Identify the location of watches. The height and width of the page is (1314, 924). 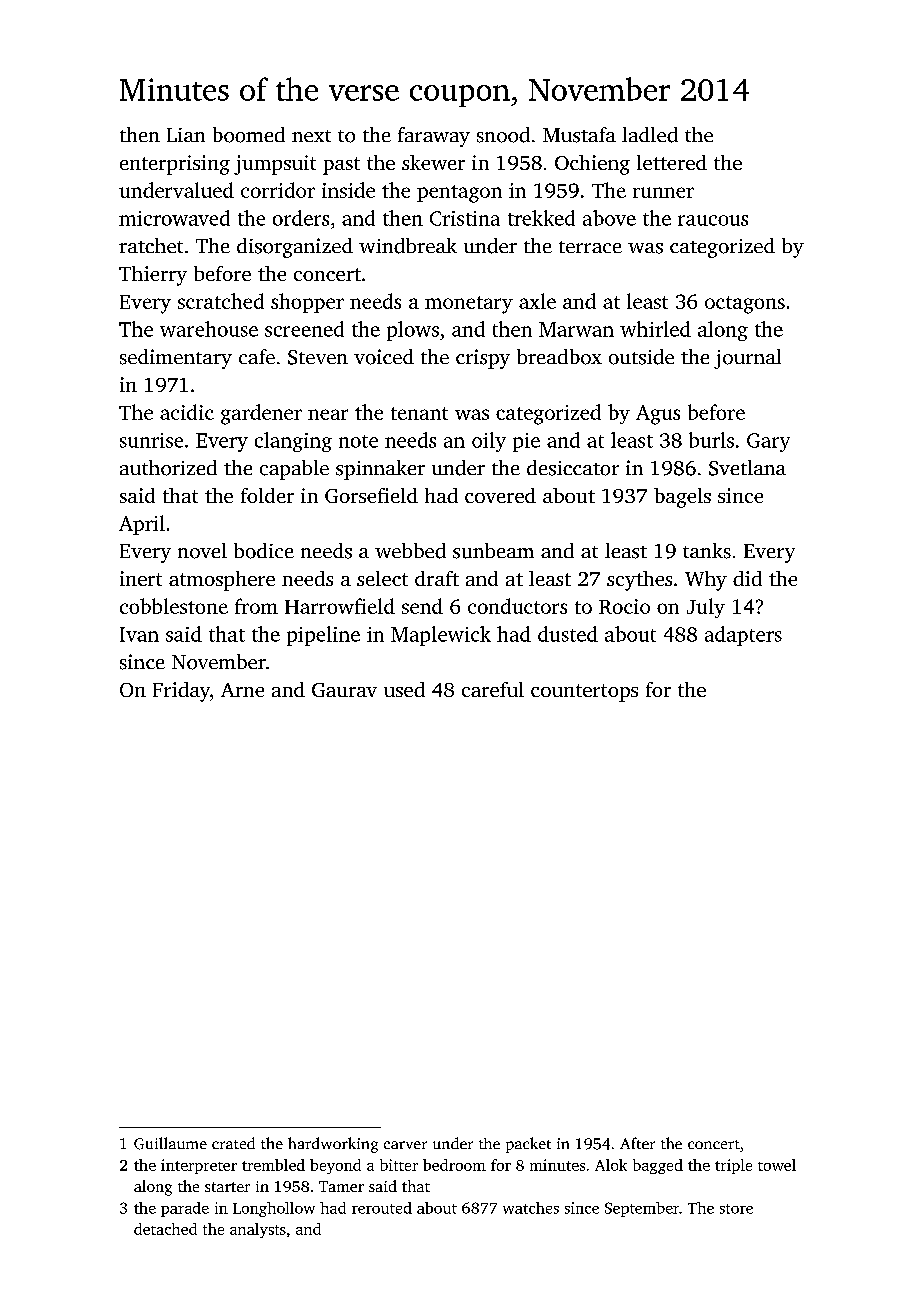
(531, 1208).
